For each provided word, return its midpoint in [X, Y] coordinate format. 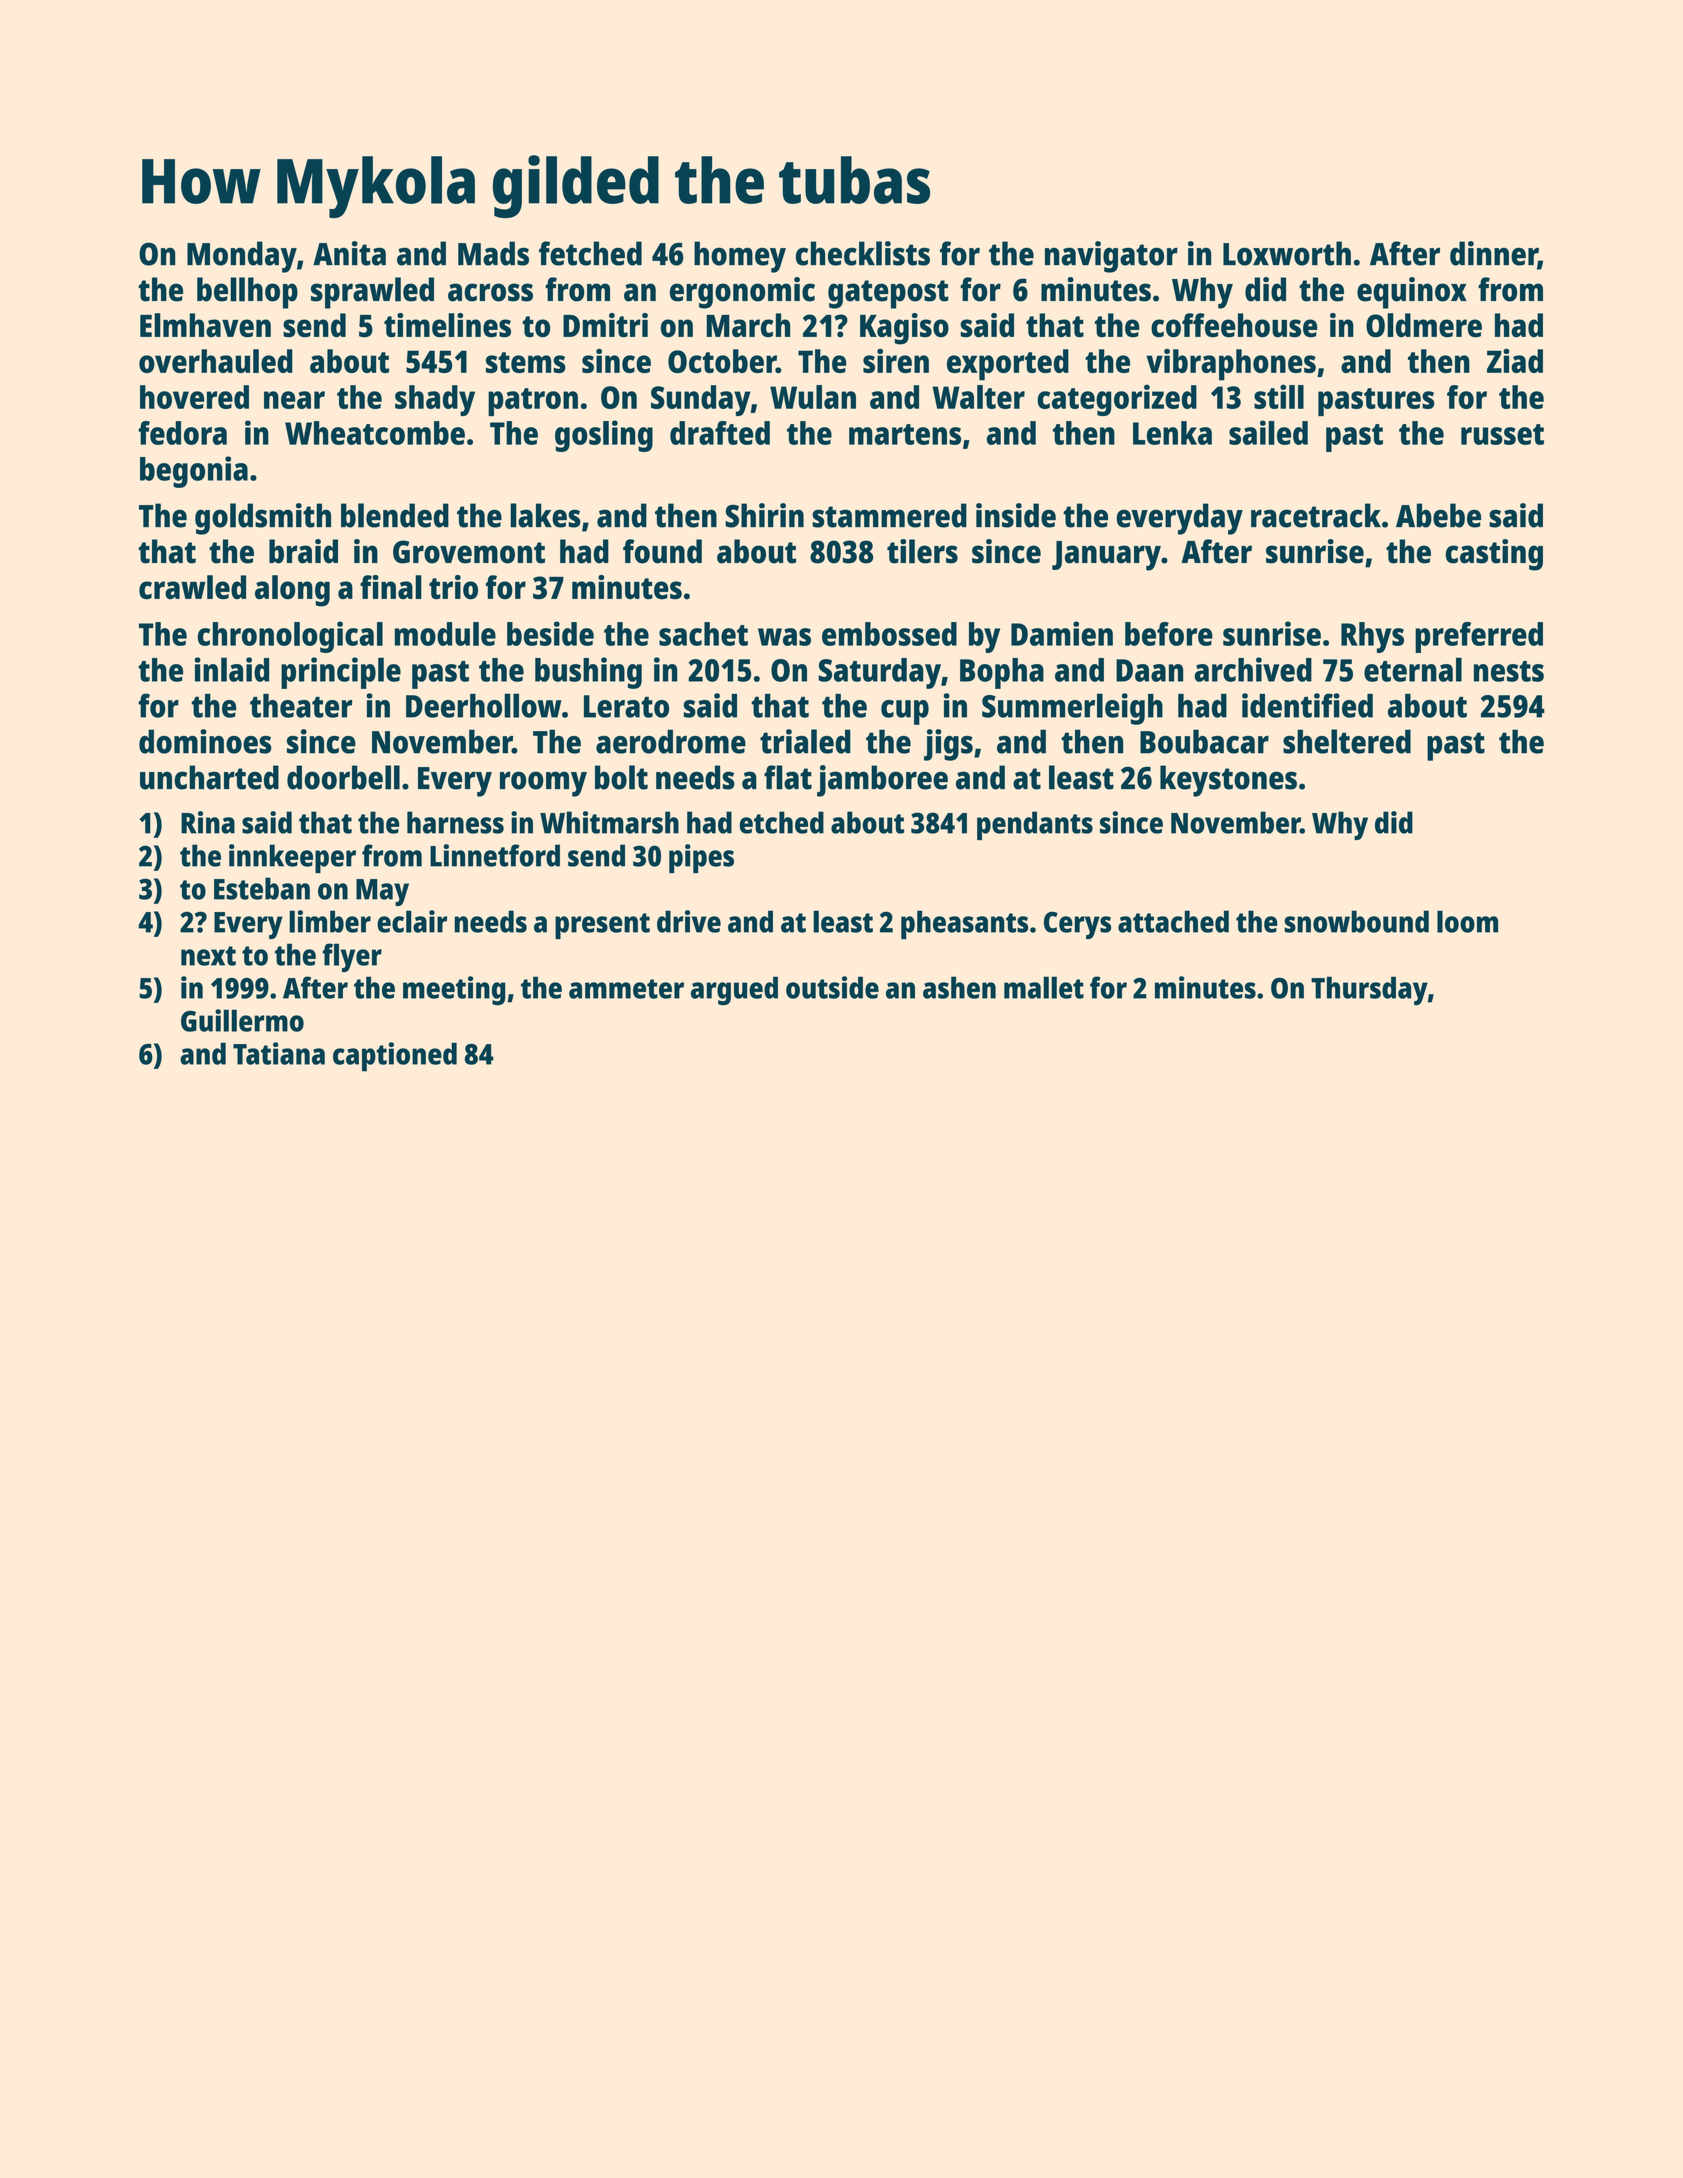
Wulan [813, 397]
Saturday [879, 673]
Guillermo [242, 1020]
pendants [1035, 825]
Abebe [1438, 515]
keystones [1228, 781]
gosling [604, 436]
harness [455, 822]
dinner [1494, 254]
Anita [349, 253]
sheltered [1347, 741]
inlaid [232, 669]
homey [740, 257]
